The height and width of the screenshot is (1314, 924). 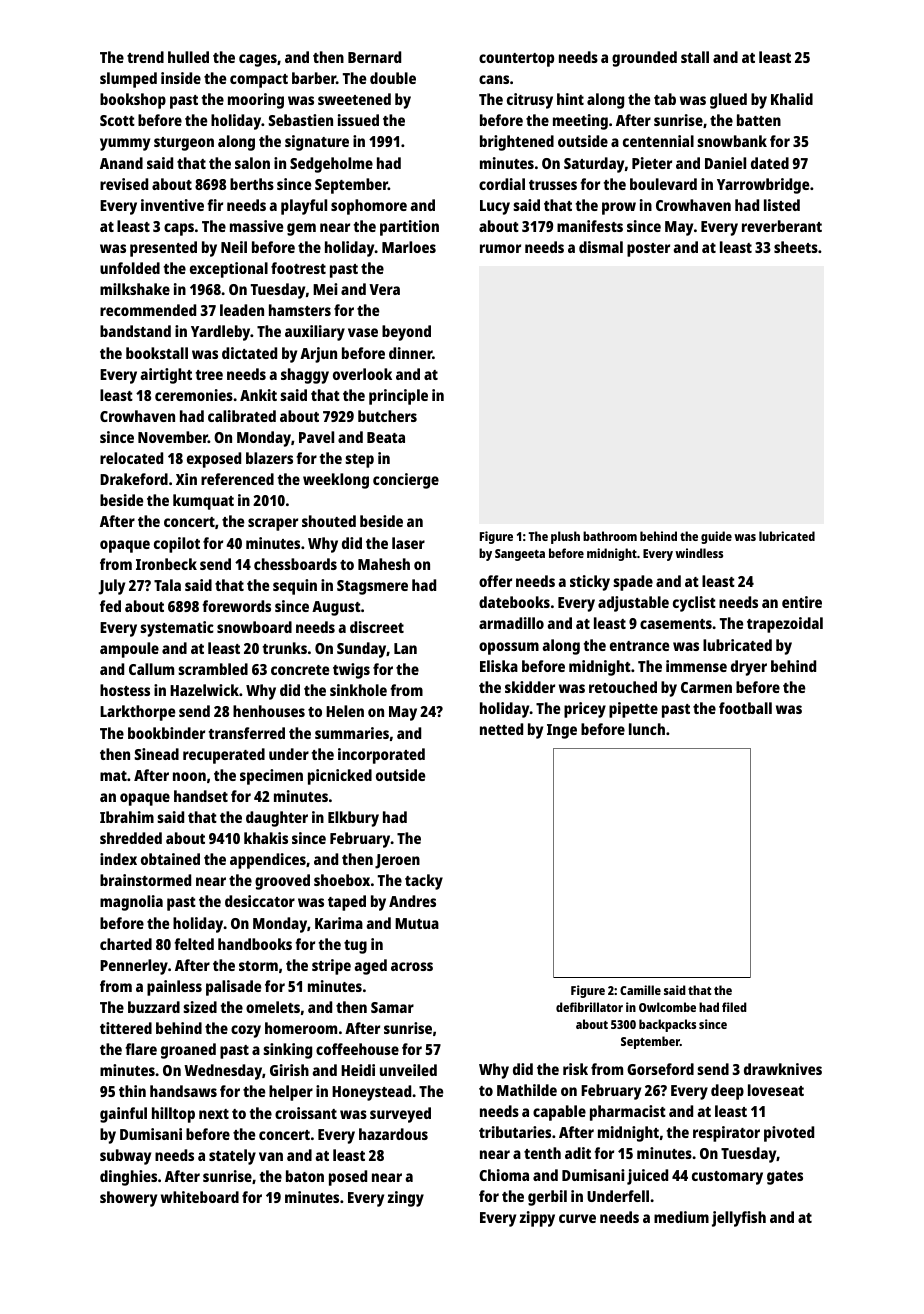 I want to click on showery, so click(x=128, y=1199).
